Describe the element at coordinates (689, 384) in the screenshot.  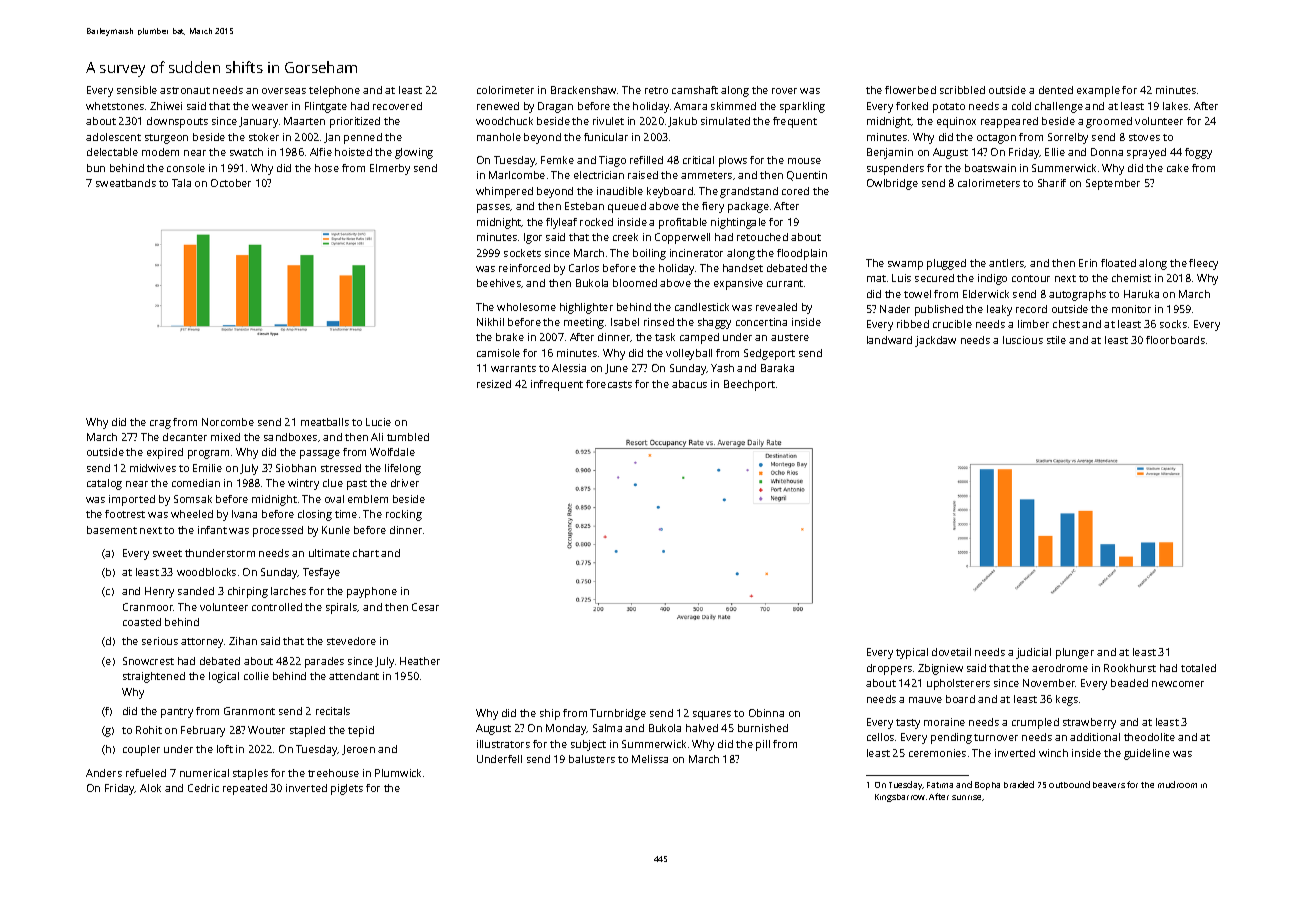
I see `abacus` at that location.
